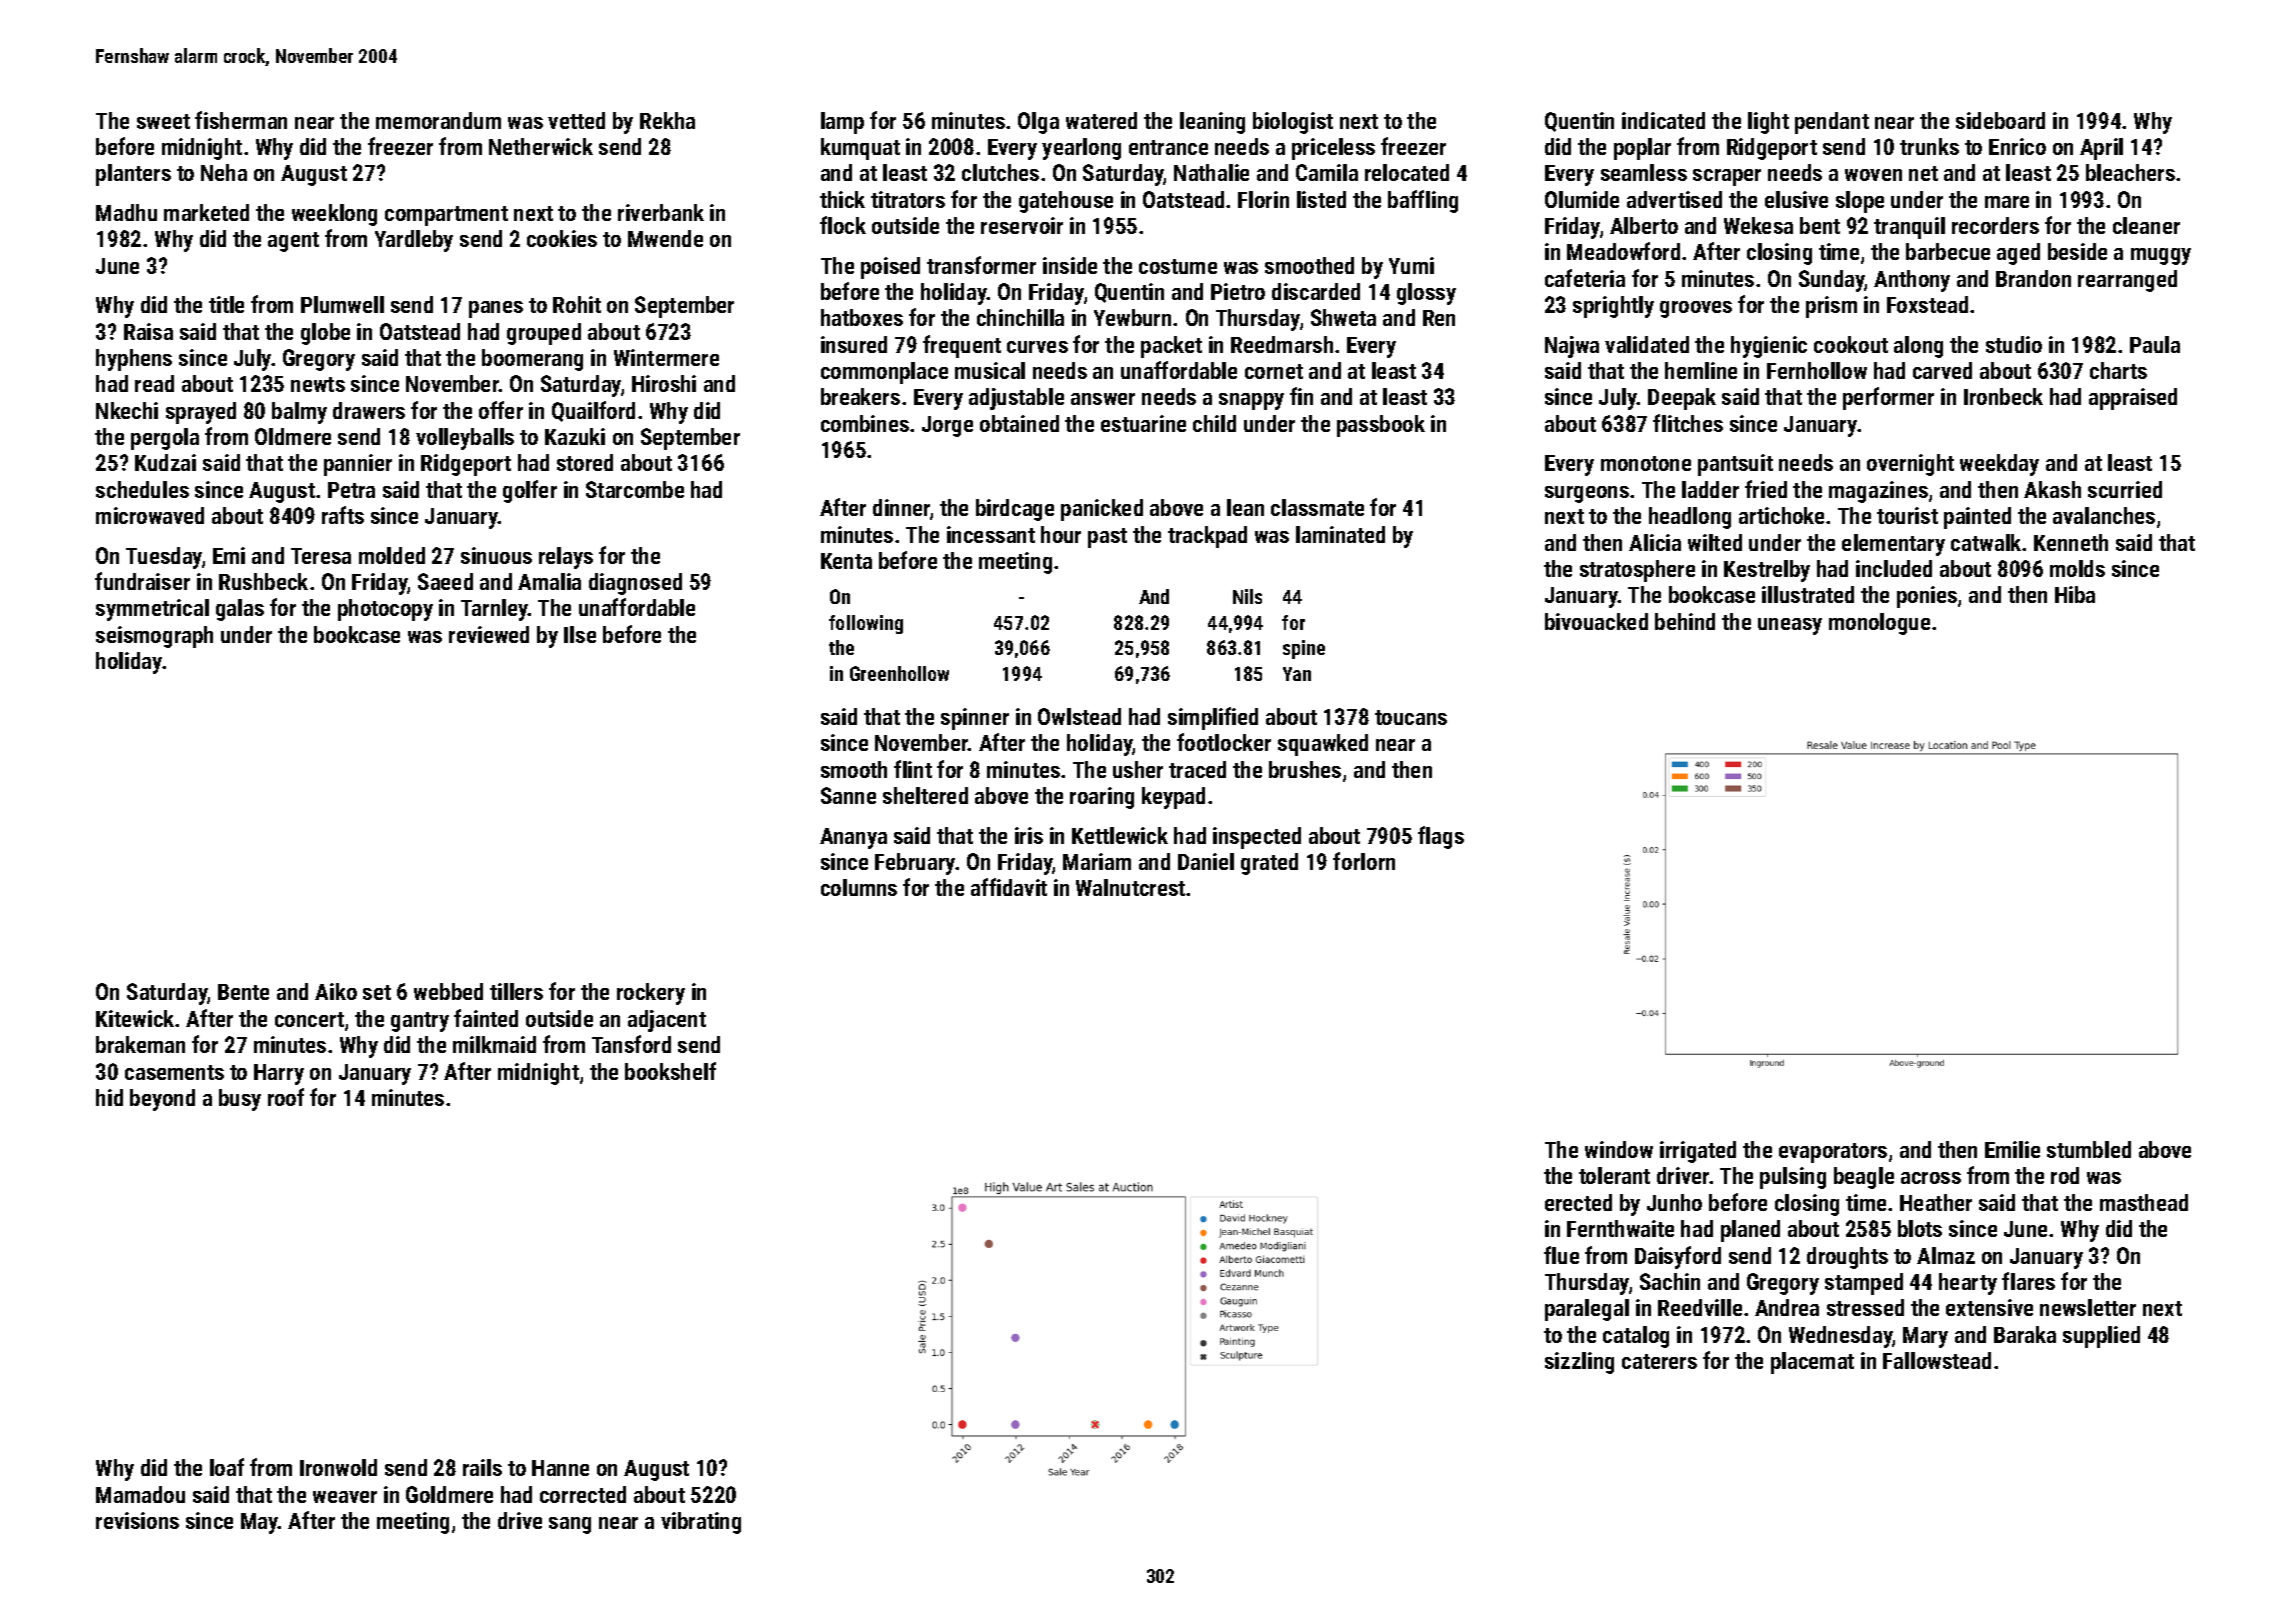 This document has height=1620, width=2292. I want to click on Ilse, so click(580, 634).
